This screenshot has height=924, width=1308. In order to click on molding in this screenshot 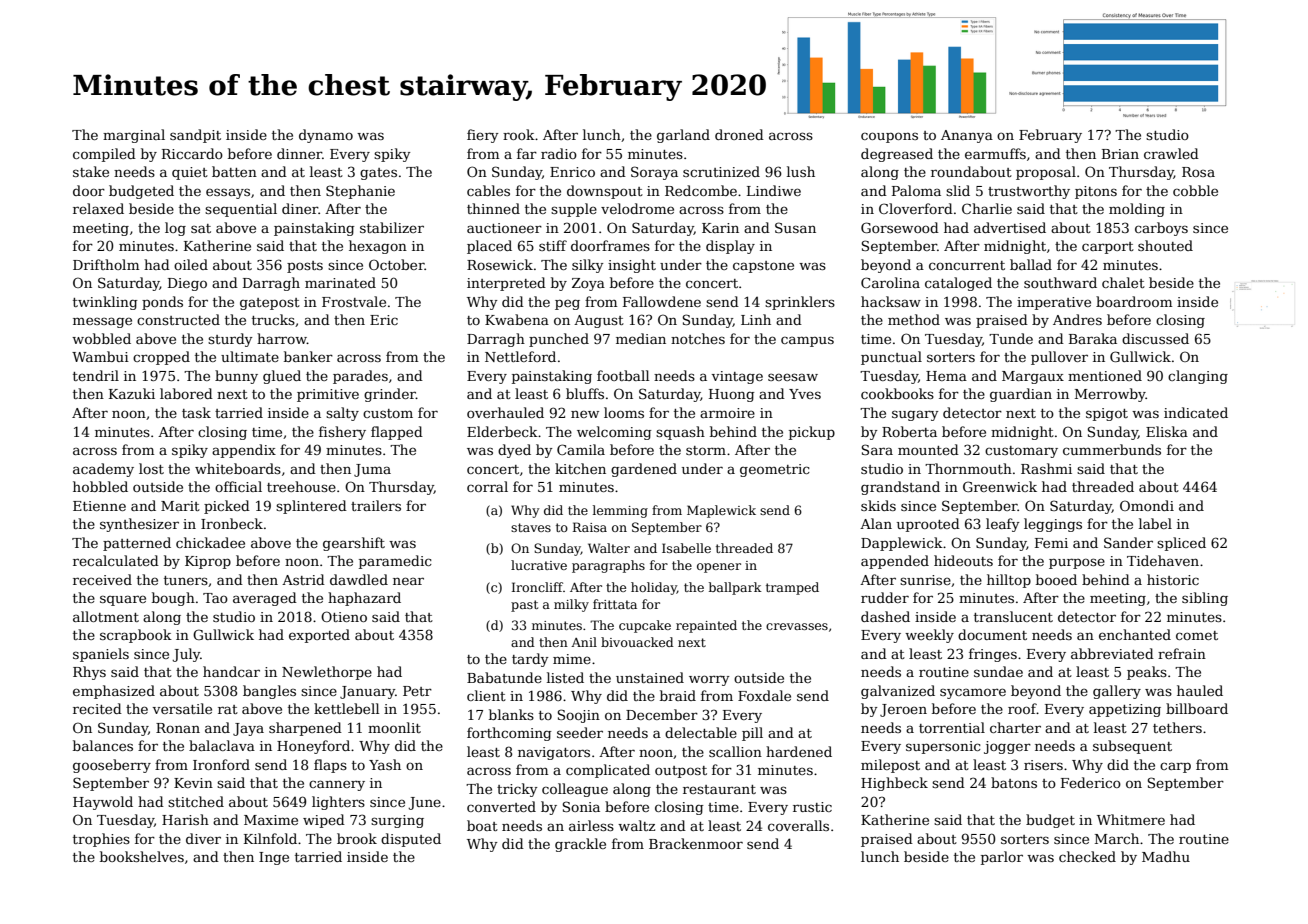, I will do `click(1137, 210)`.
